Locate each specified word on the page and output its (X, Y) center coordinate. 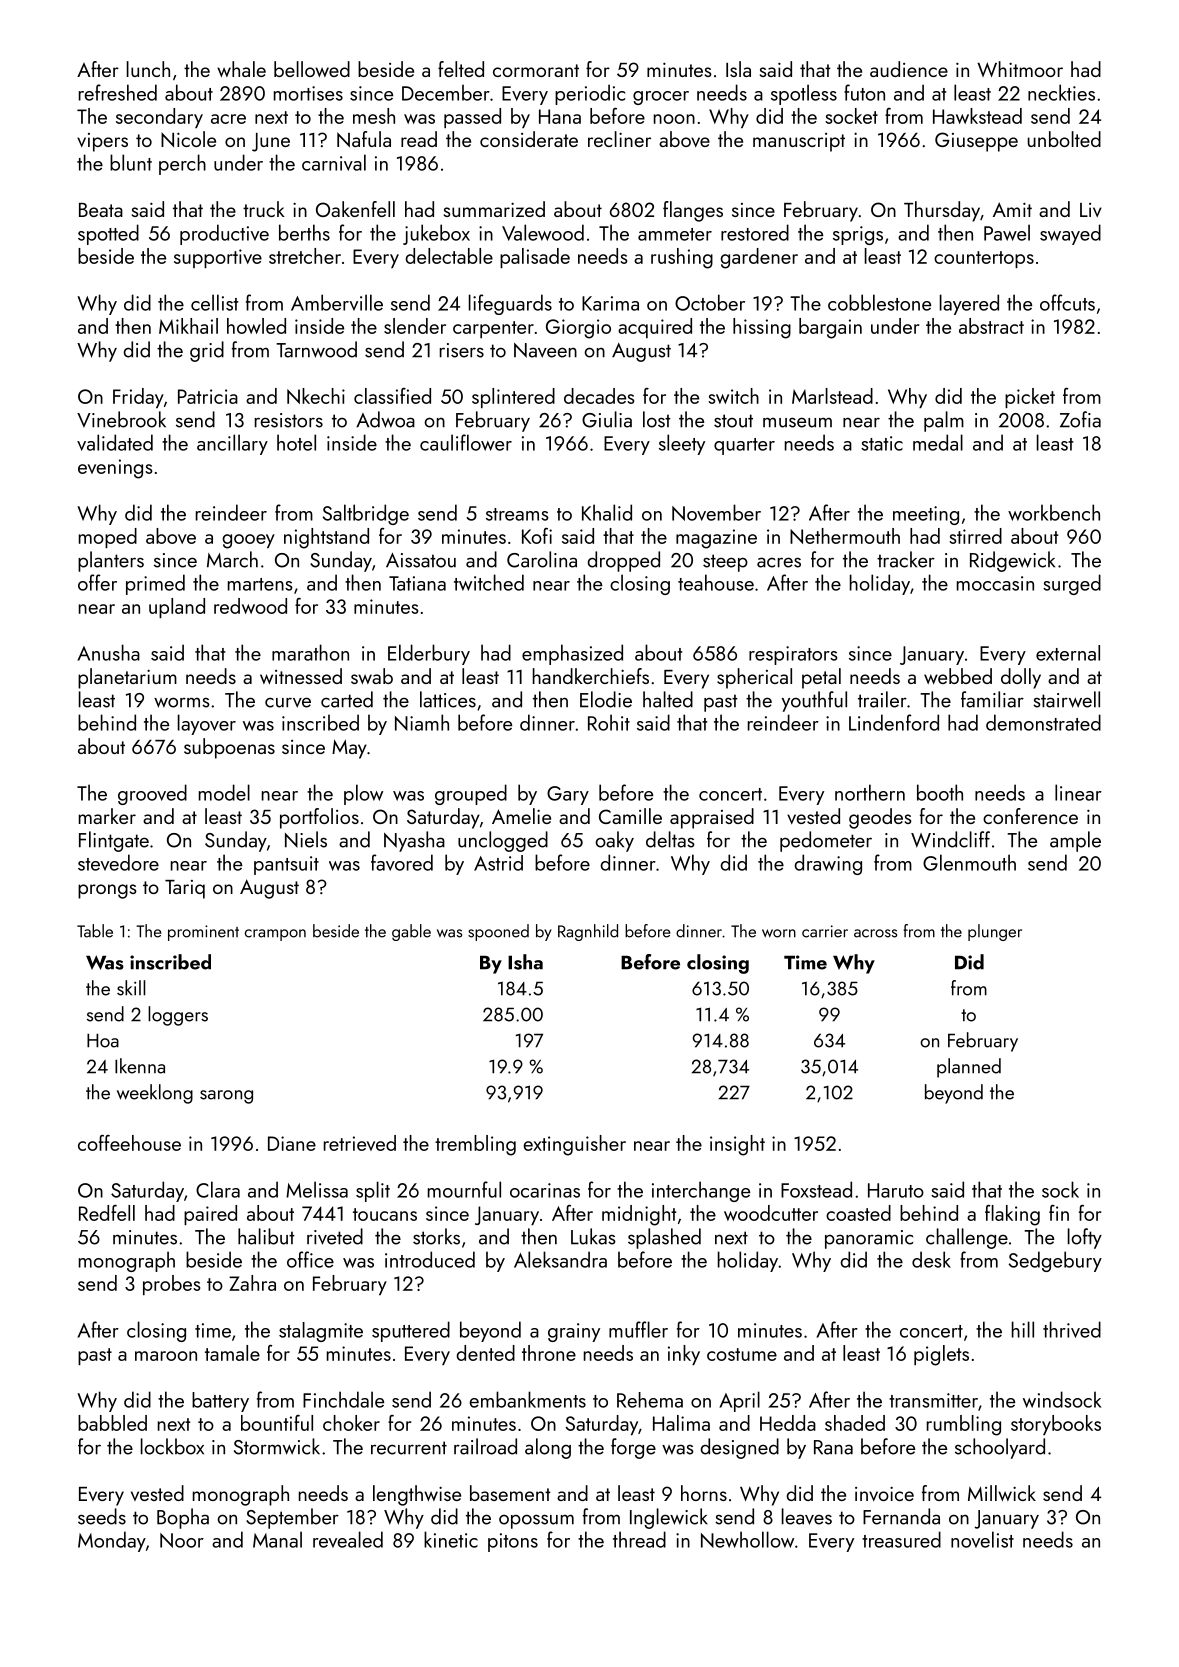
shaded (855, 1423)
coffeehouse (129, 1143)
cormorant (536, 70)
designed (739, 1448)
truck (264, 209)
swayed (1070, 234)
